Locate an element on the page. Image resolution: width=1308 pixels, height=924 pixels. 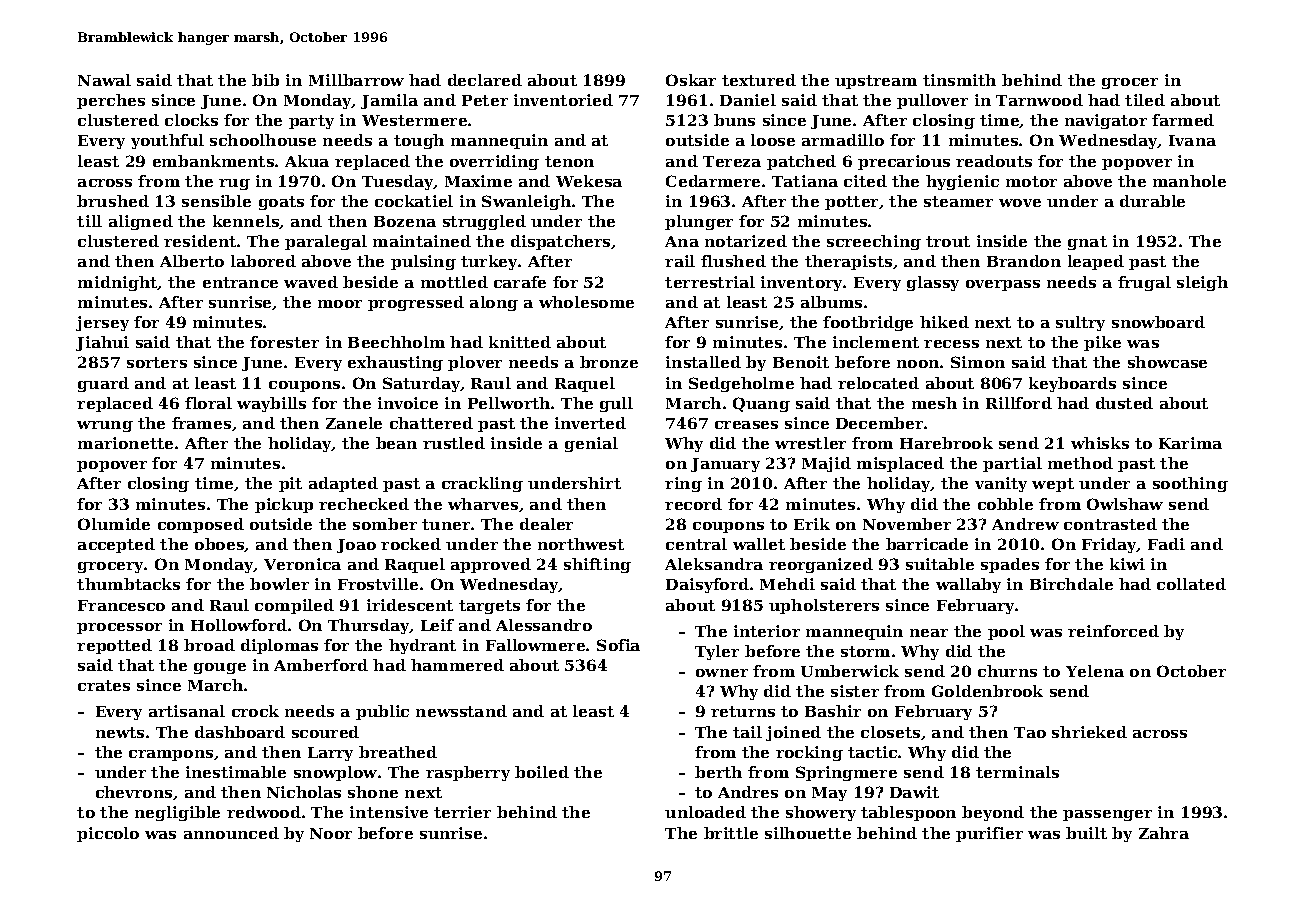
chevrons is located at coordinates (134, 792).
